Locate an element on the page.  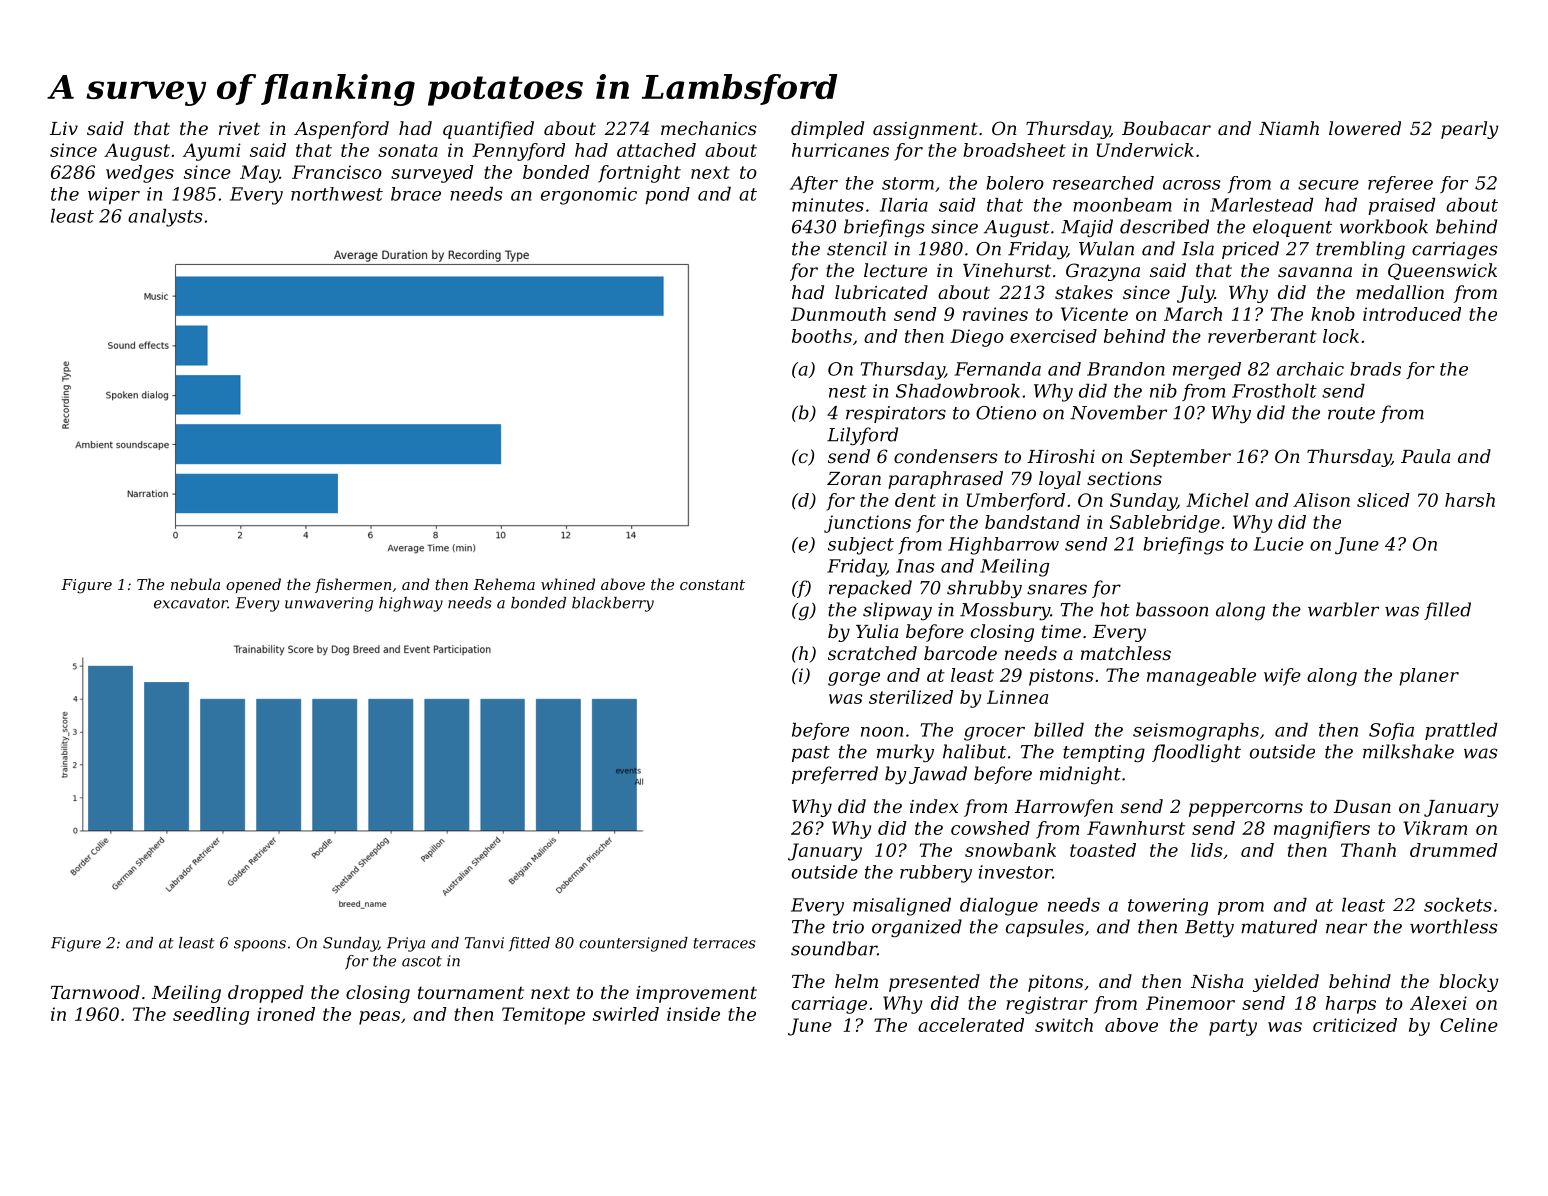
Dunmouth is located at coordinates (838, 314).
